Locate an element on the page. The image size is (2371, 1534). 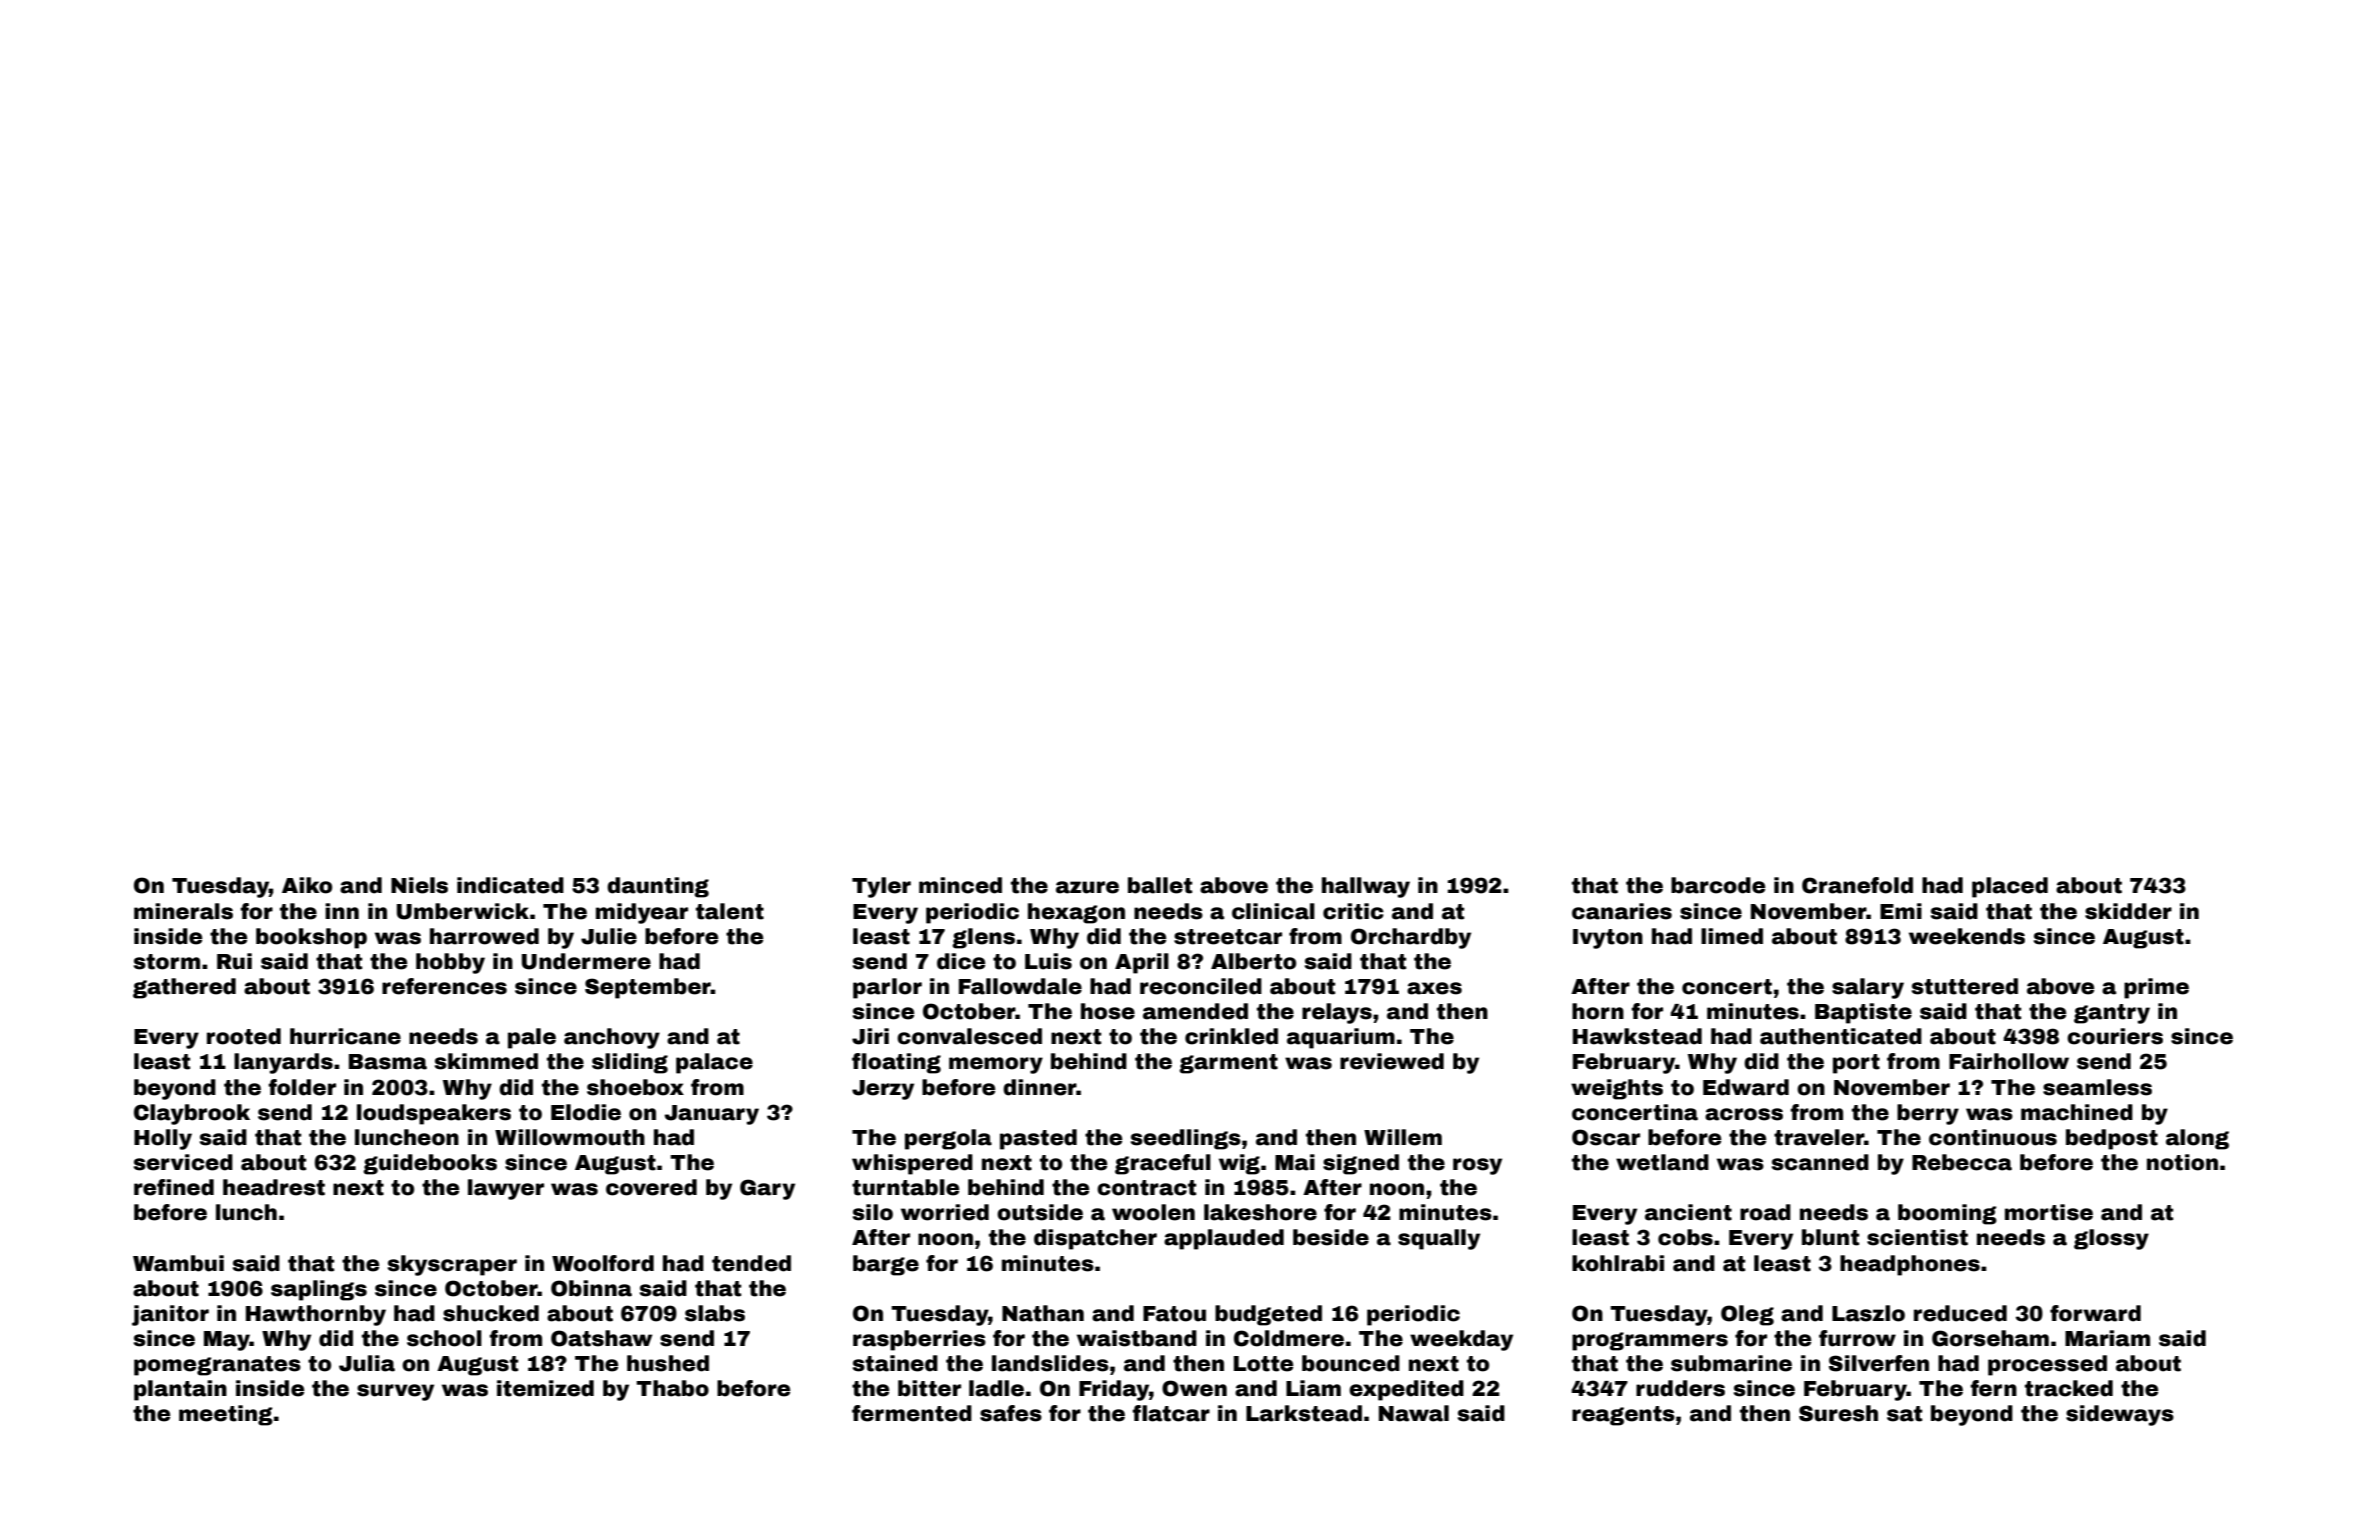
fermented is located at coordinates (912, 1413).
